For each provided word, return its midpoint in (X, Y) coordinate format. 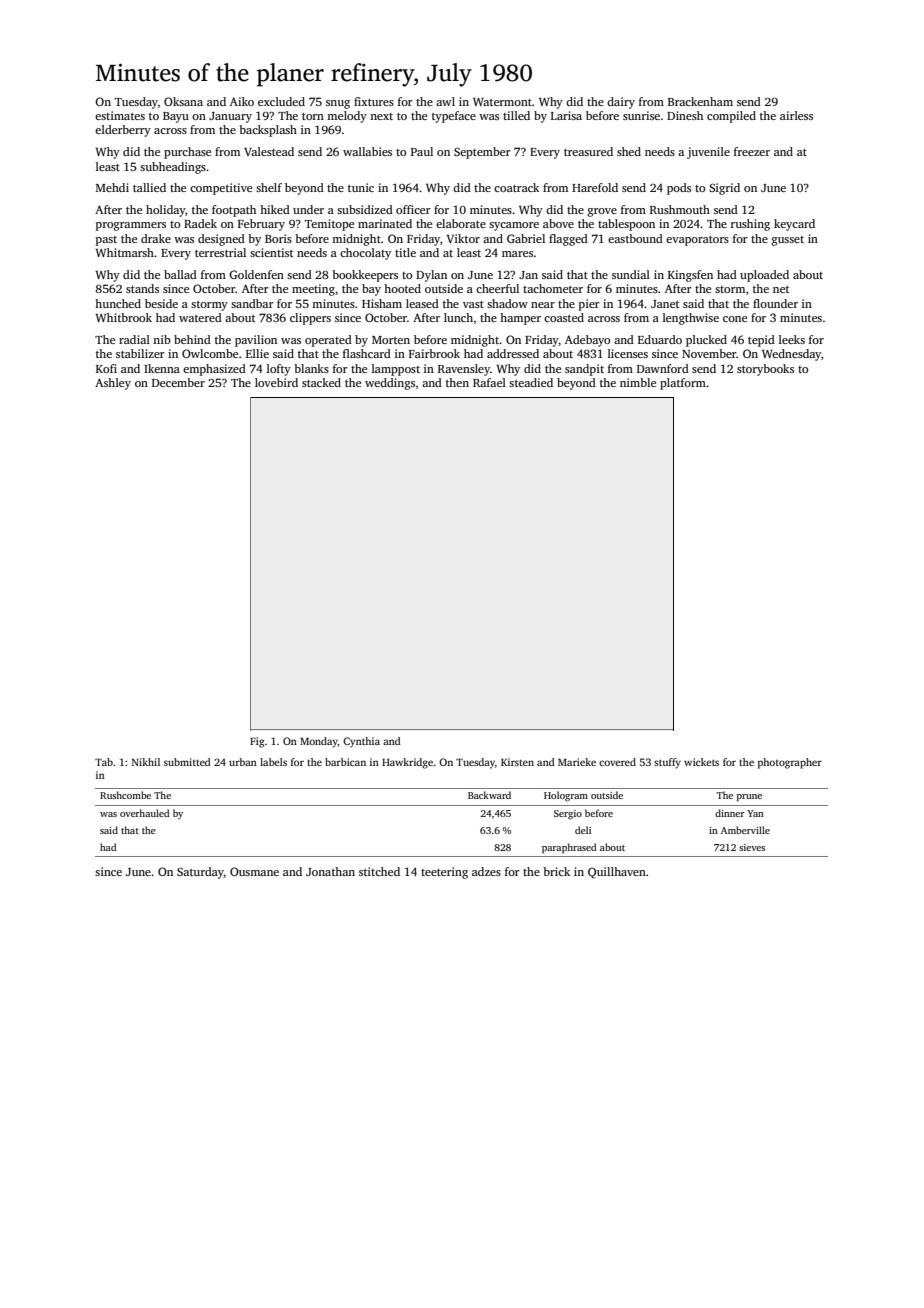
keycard (794, 225)
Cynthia (361, 742)
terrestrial (220, 252)
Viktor (463, 238)
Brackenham (700, 101)
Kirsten (517, 762)
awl (445, 101)
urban (243, 762)
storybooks (765, 370)
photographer (790, 763)
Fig (257, 742)
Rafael (489, 382)
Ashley (113, 384)
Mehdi (112, 187)
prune (749, 797)
